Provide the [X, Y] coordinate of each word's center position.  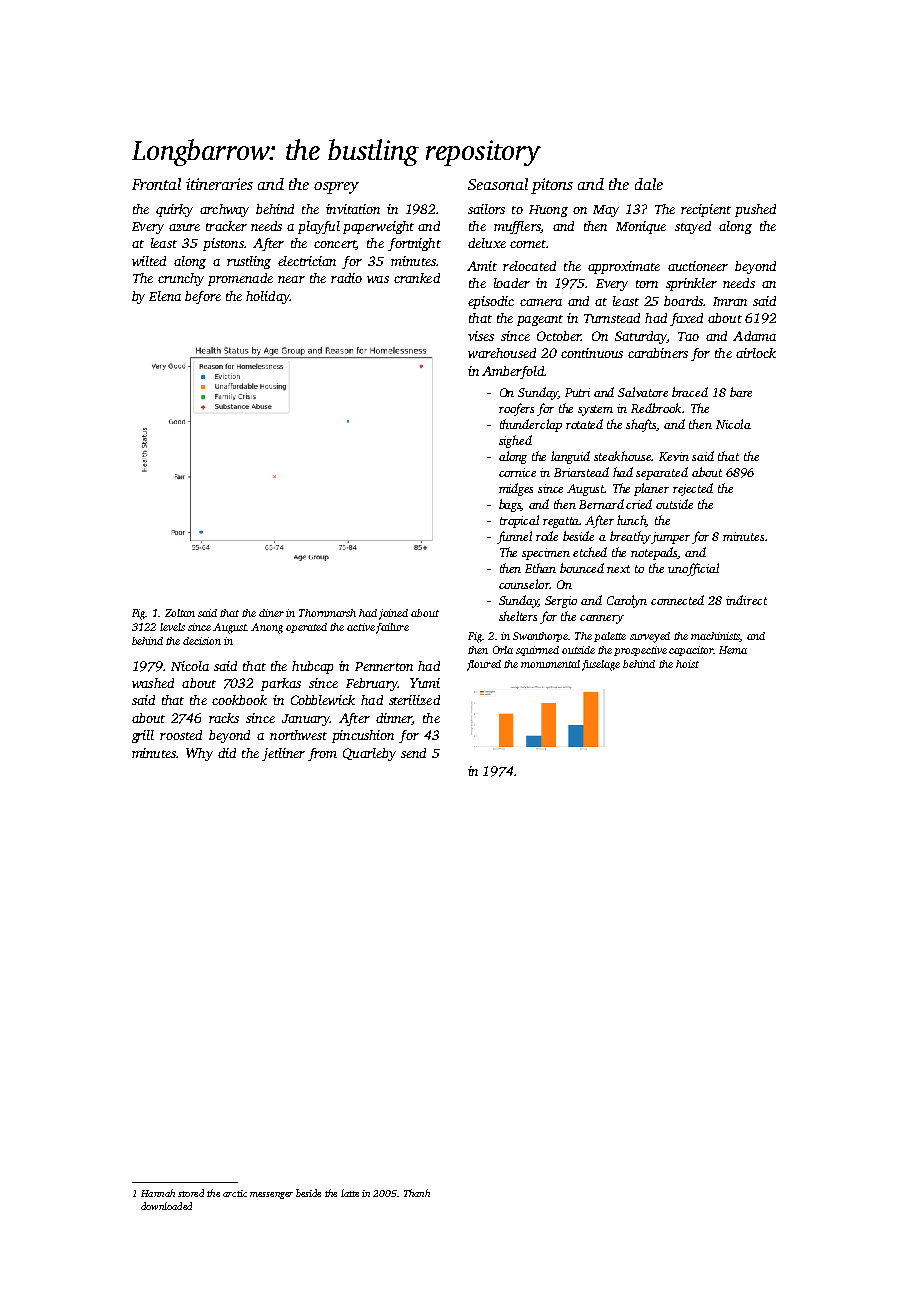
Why [199, 754]
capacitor [691, 651]
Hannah [158, 1193]
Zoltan [180, 613]
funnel [514, 537]
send [413, 753]
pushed [755, 210]
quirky [174, 210]
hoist [687, 664]
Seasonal [498, 184]
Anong [267, 628]
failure [392, 628]
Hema [733, 650]
